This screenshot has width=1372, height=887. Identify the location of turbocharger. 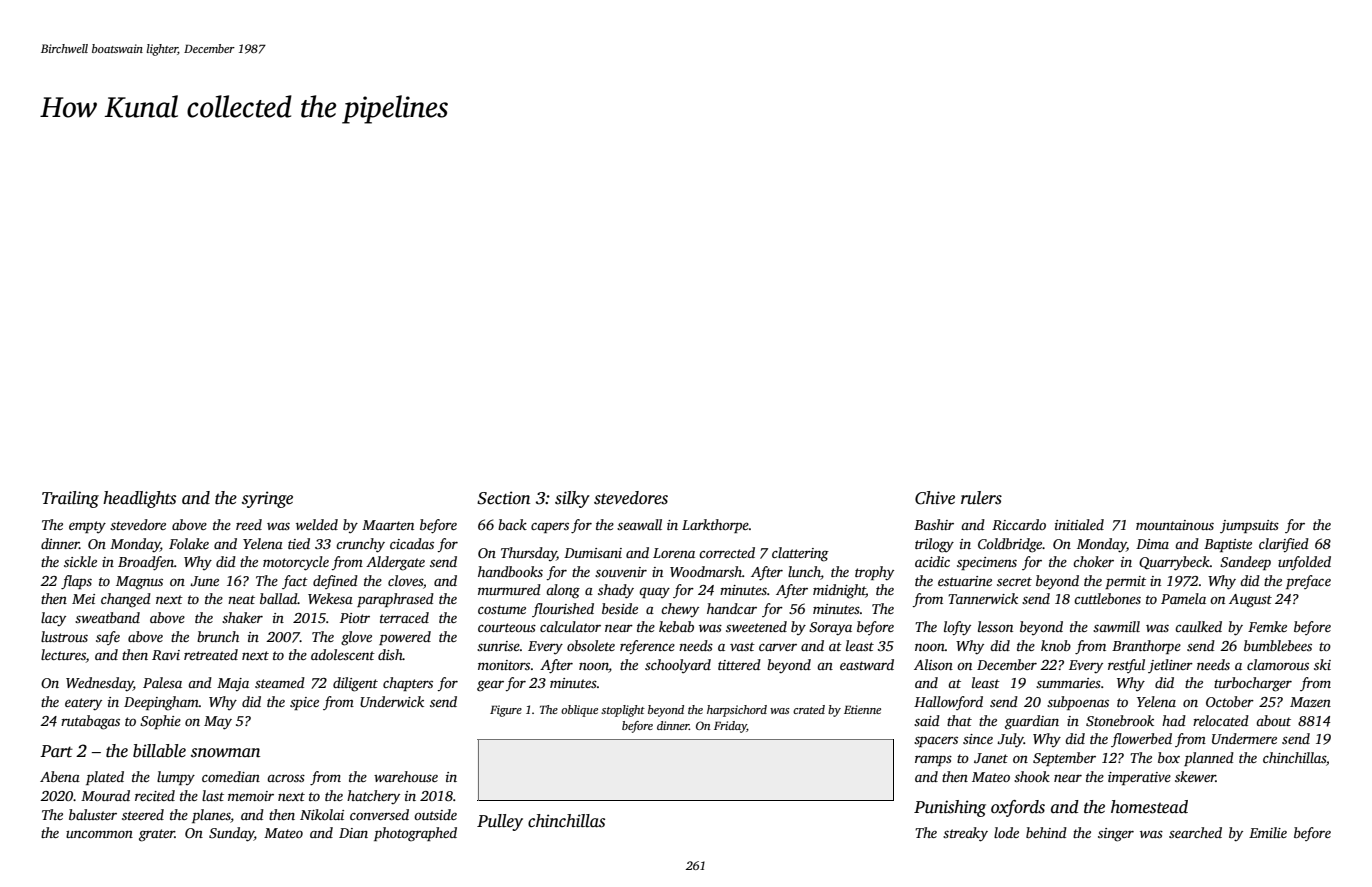
(1253, 684).
